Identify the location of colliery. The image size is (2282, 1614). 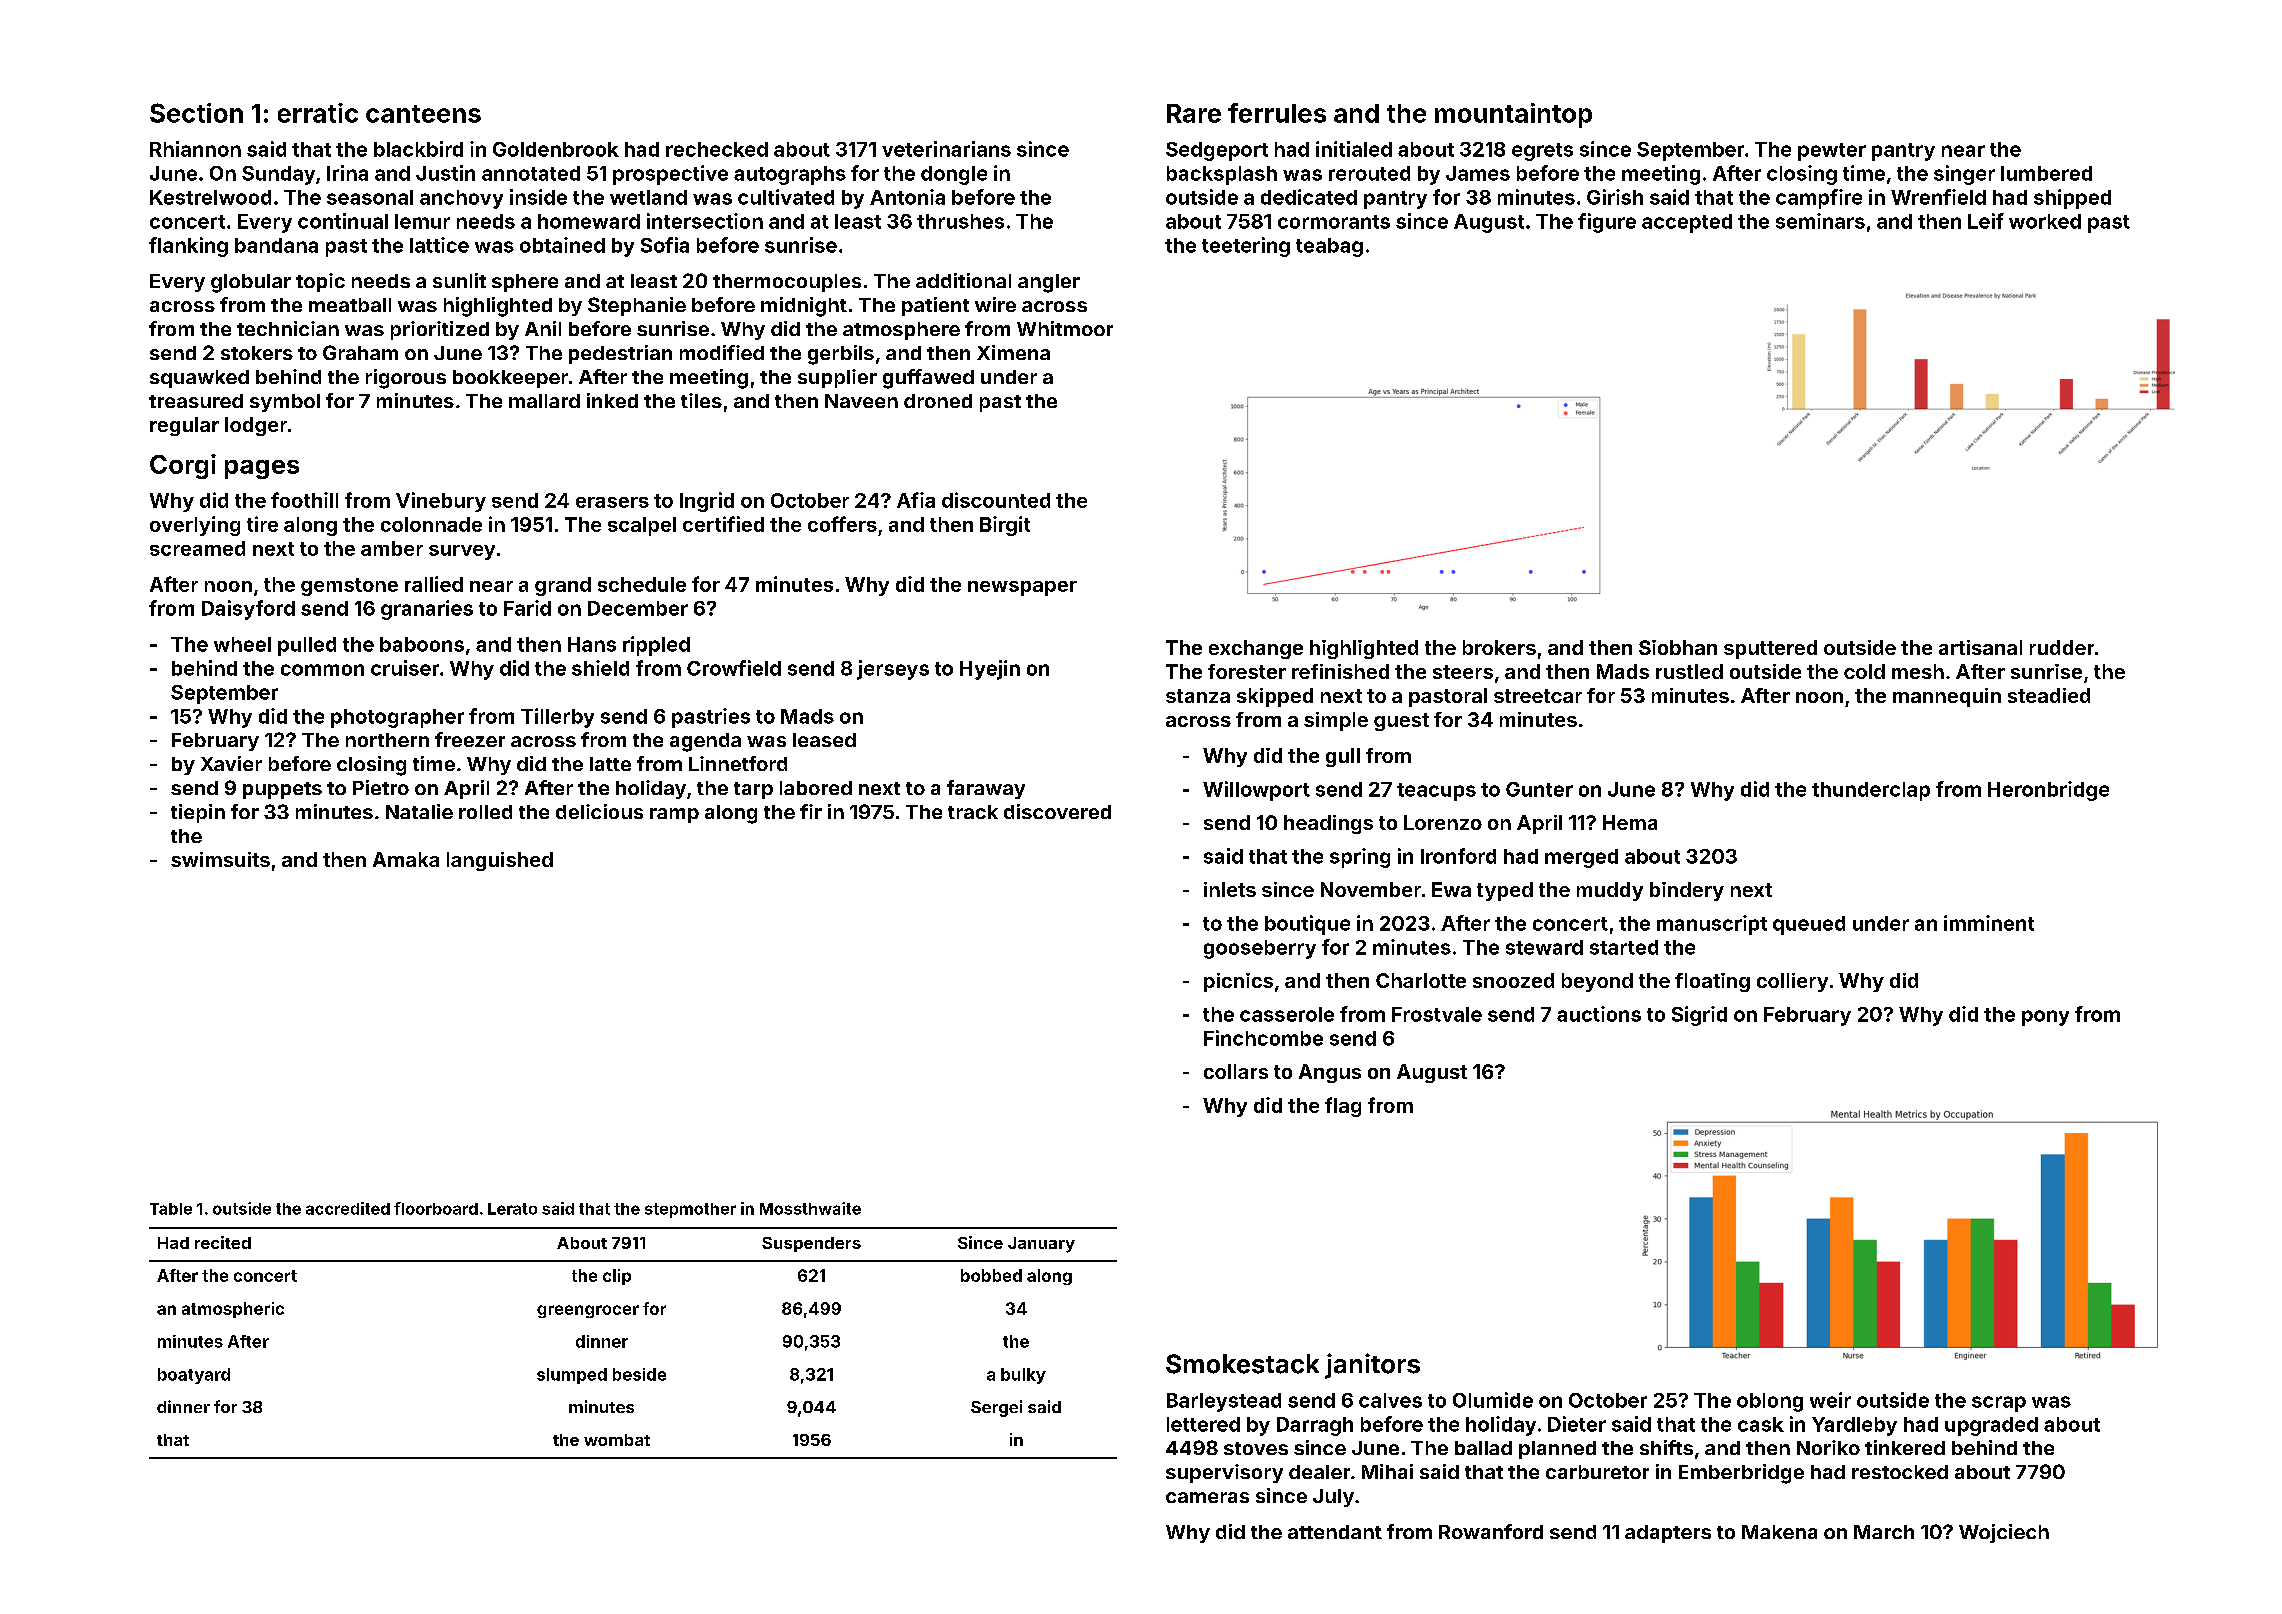
(1792, 982).
